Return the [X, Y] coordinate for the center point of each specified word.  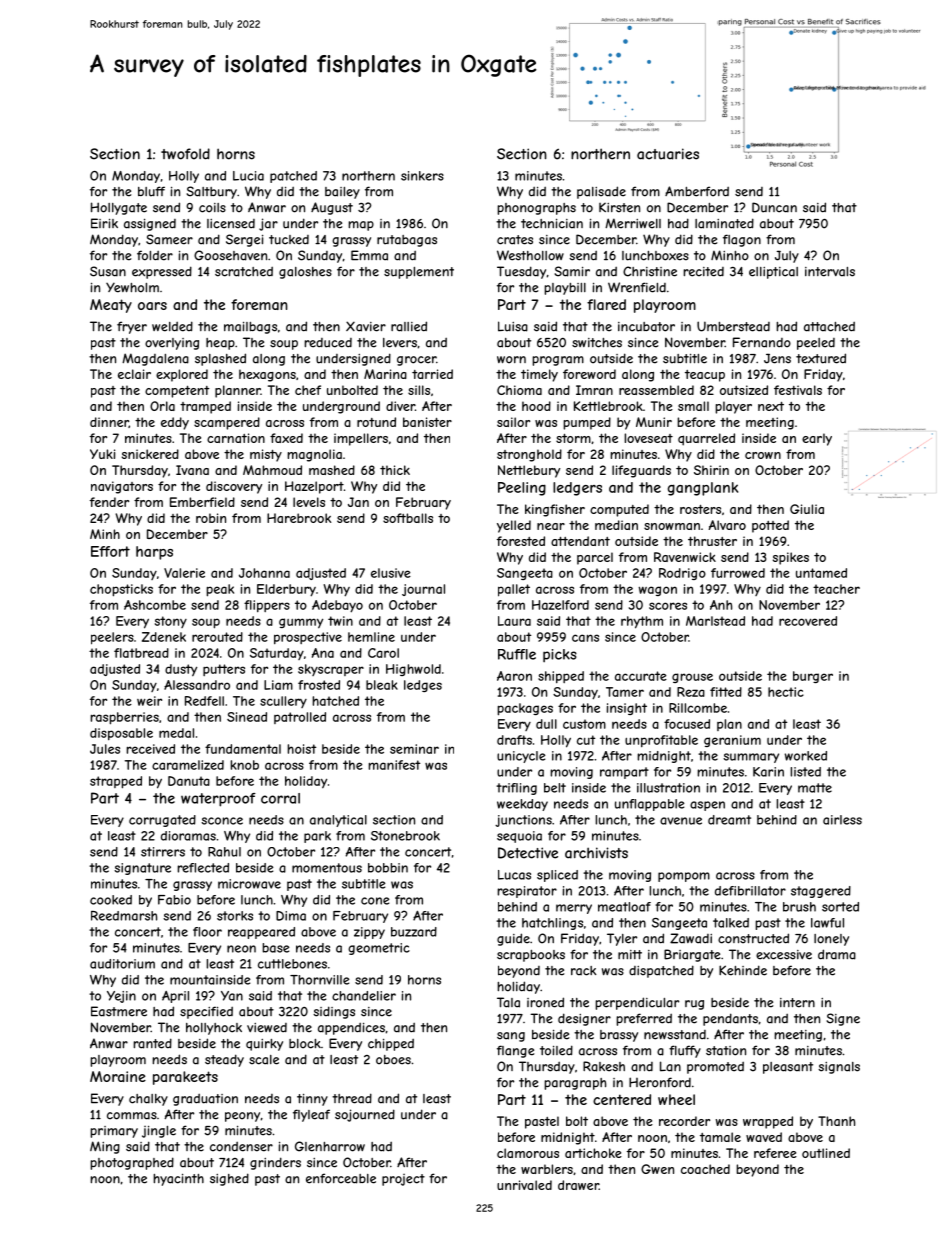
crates [515, 240]
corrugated [162, 821]
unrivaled [524, 1185]
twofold [185, 154]
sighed [229, 1179]
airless [842, 820]
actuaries [668, 154]
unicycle [521, 757]
